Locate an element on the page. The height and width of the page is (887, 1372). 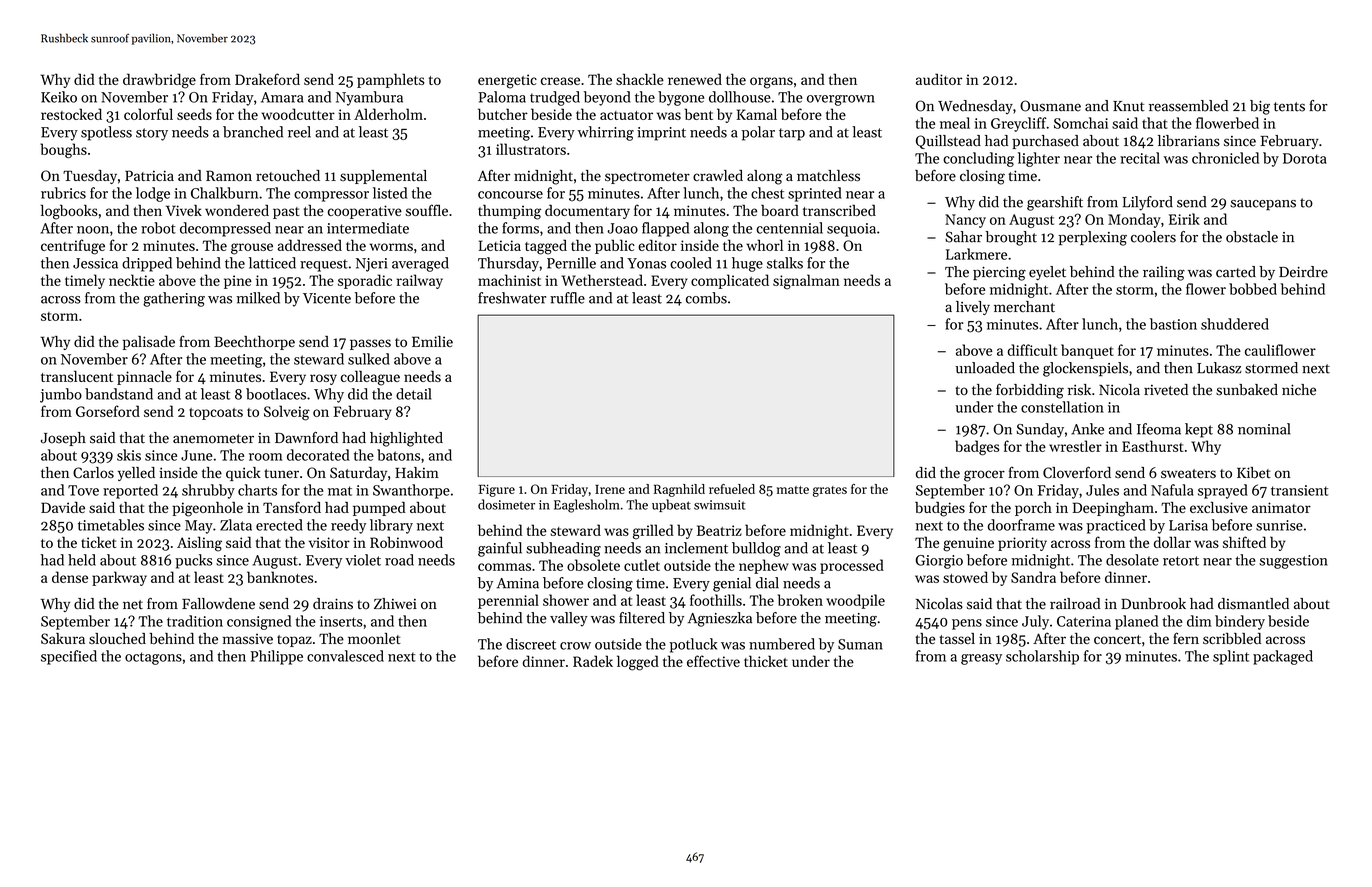
swimsuit is located at coordinates (719, 505).
